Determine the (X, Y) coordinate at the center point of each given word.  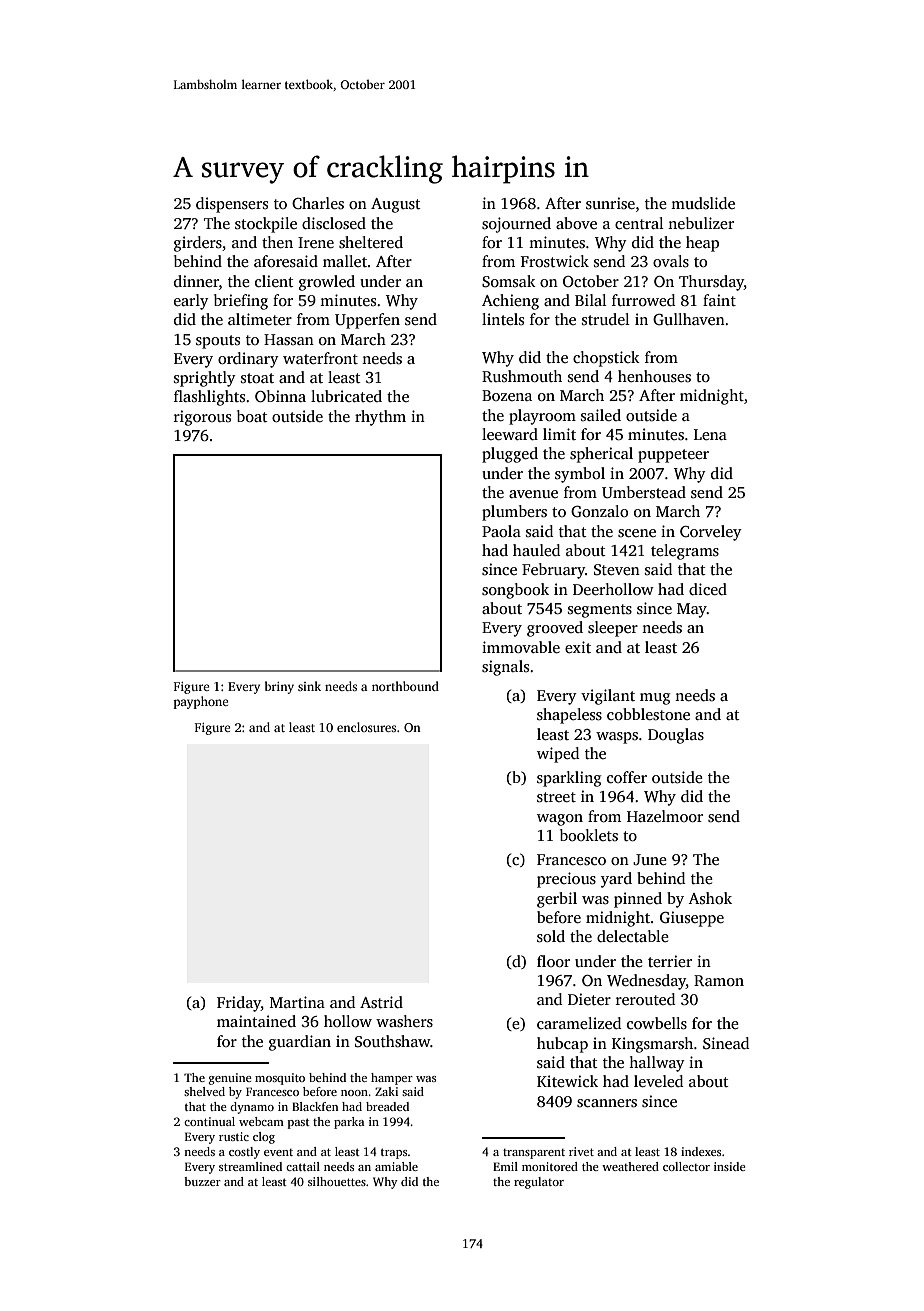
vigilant (608, 697)
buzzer (202, 1181)
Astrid (381, 1002)
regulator (539, 1183)
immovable (521, 647)
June (650, 859)
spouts (218, 342)
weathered (630, 1166)
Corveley (711, 533)
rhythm (380, 418)
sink (309, 686)
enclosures (366, 727)
